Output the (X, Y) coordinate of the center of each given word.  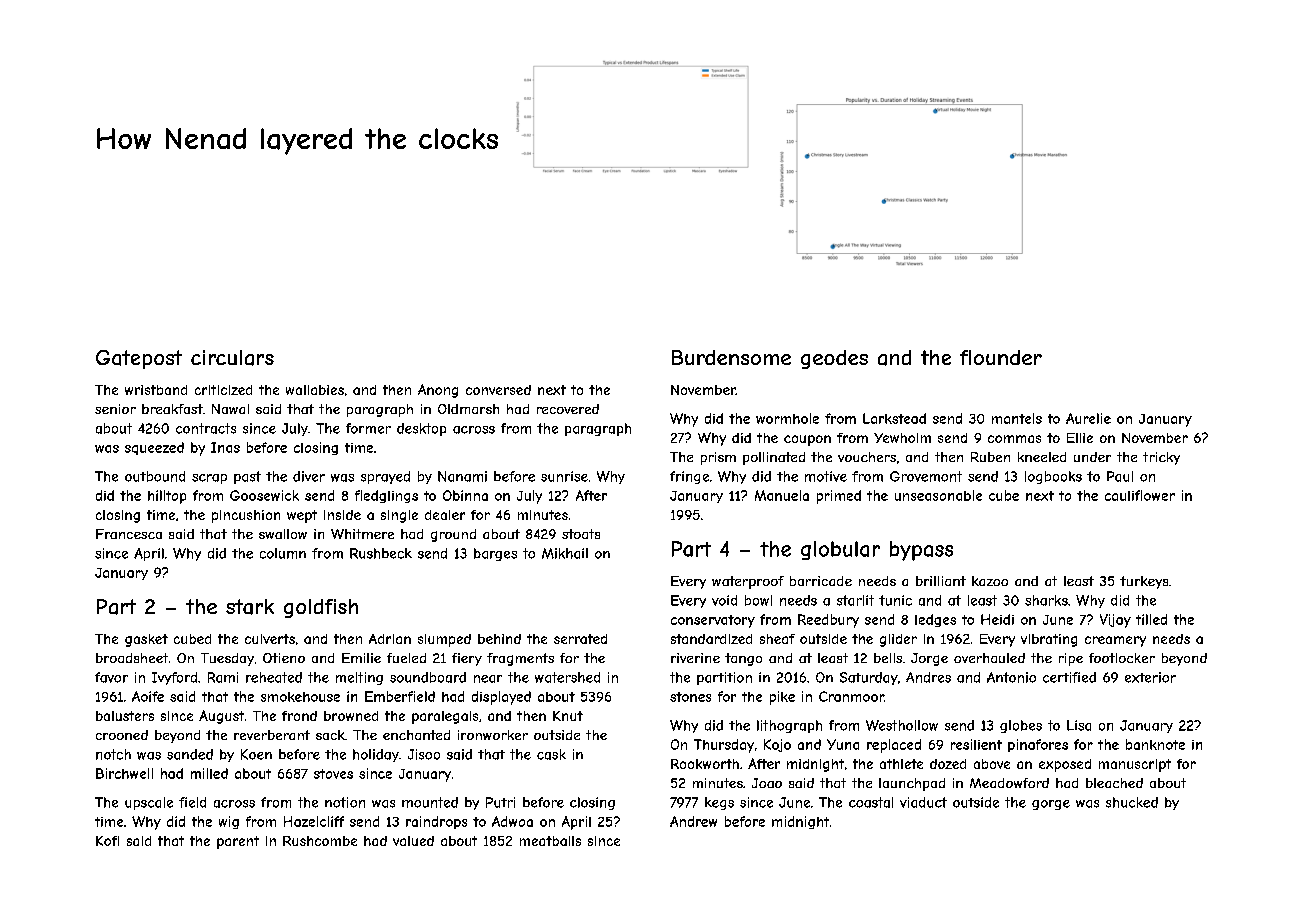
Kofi (107, 841)
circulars (232, 358)
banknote (1155, 744)
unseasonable (938, 495)
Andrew (693, 821)
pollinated (774, 458)
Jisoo (424, 754)
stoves (333, 774)
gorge (1051, 805)
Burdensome (731, 357)
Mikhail (565, 553)
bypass (921, 551)
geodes (834, 359)
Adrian (390, 639)
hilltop (167, 497)
